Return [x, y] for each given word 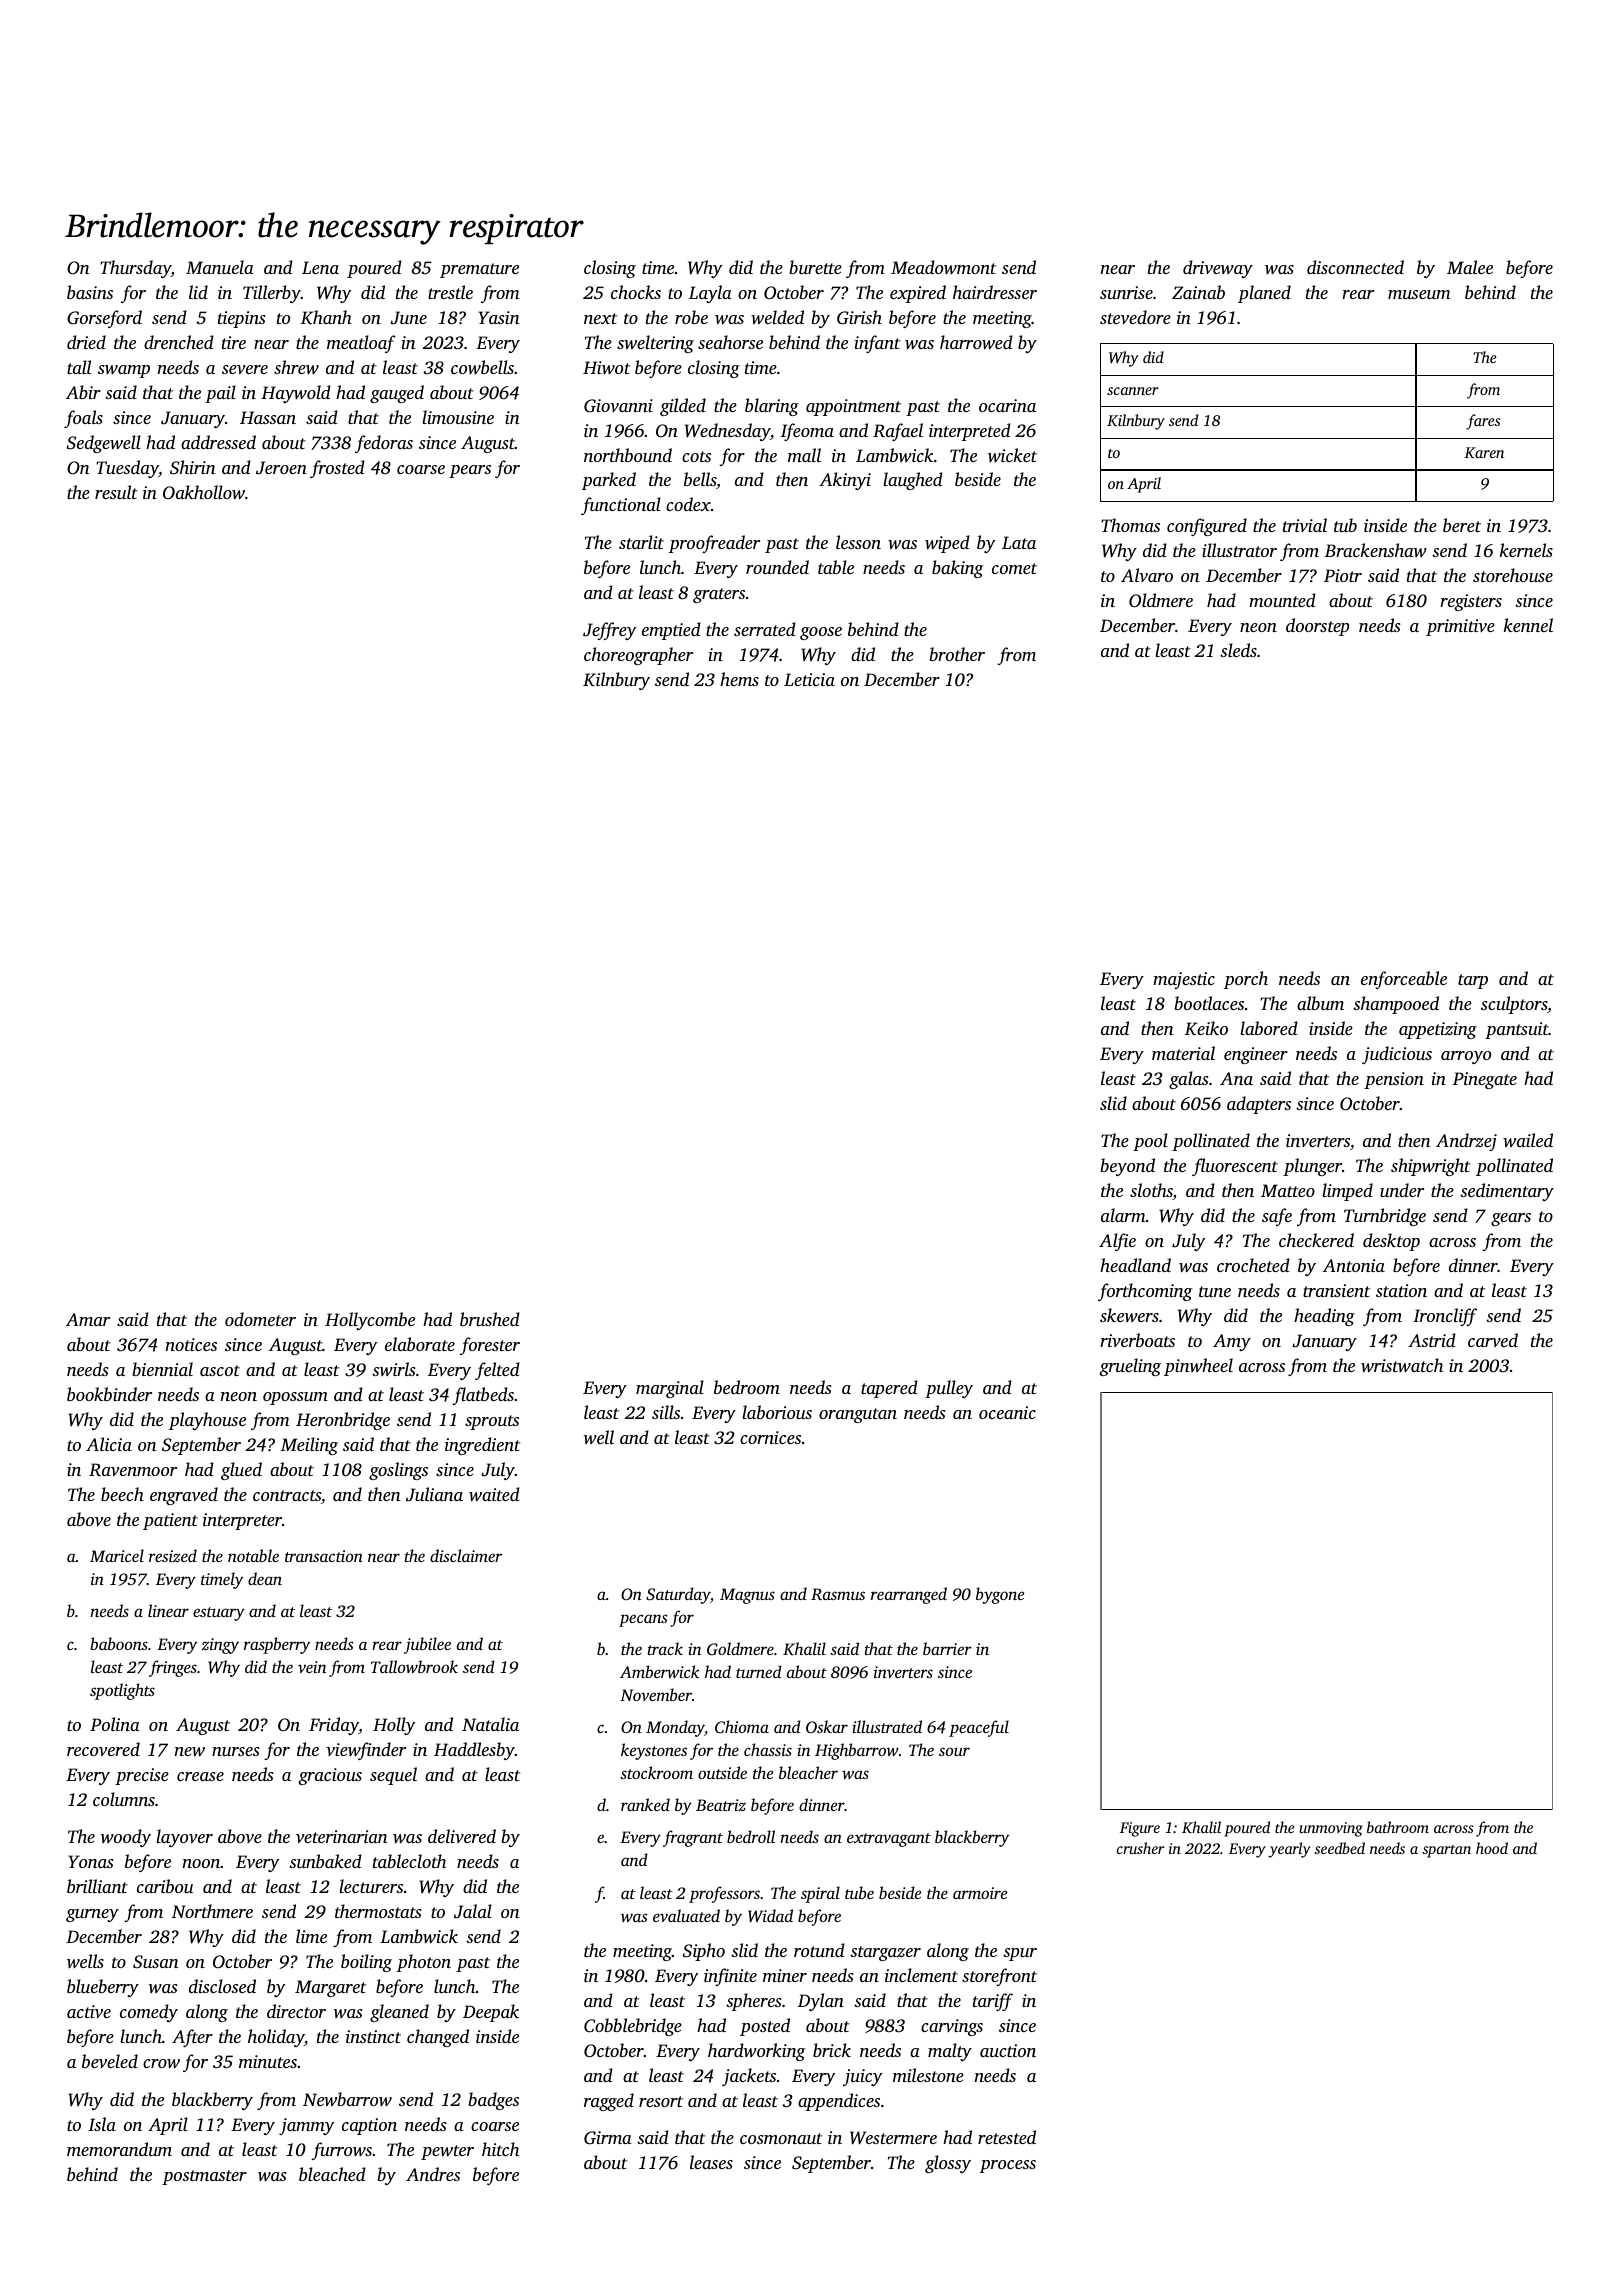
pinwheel [1198, 1367]
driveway [1218, 269]
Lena [320, 267]
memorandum [119, 2149]
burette [815, 267]
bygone [1000, 1595]
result [116, 492]
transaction [324, 1556]
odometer [260, 1319]
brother [957, 654]
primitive [1460, 627]
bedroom [747, 1387]
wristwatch [1402, 1365]
